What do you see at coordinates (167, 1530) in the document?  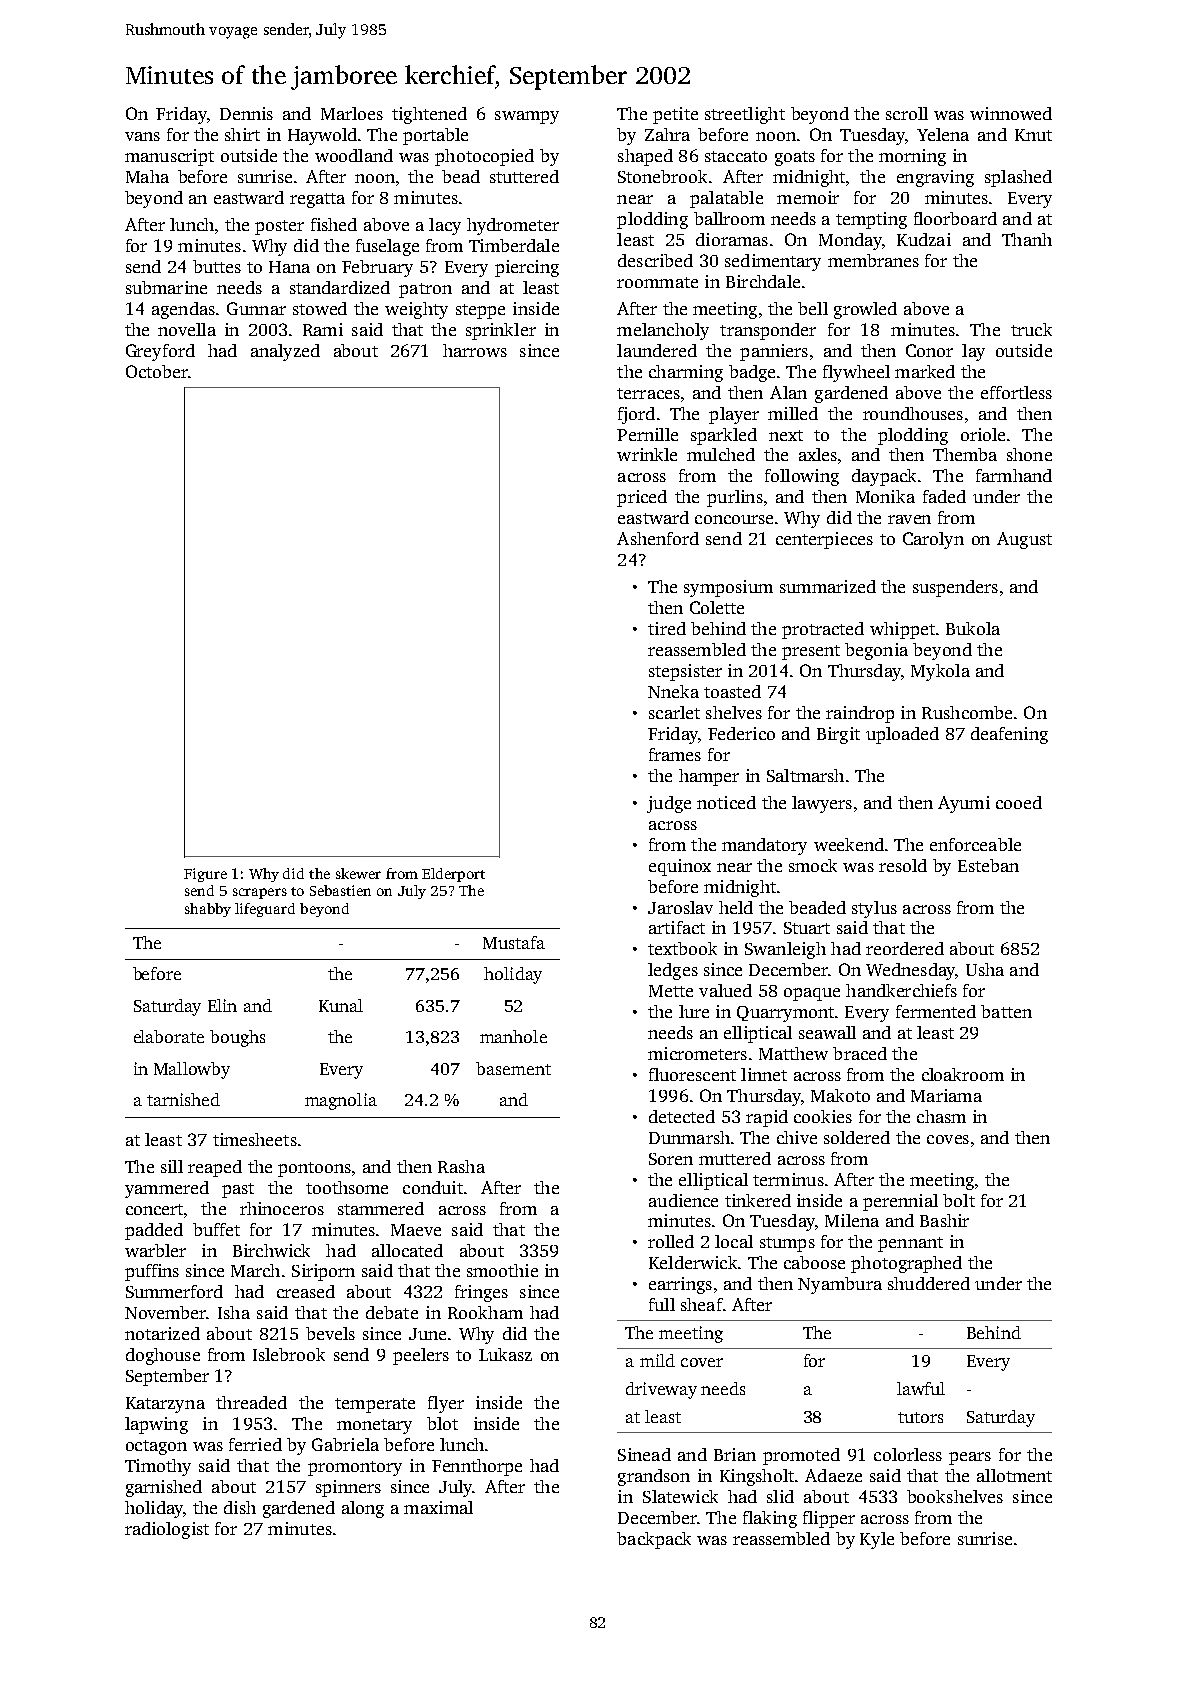 I see `radiologist` at bounding box center [167, 1530].
